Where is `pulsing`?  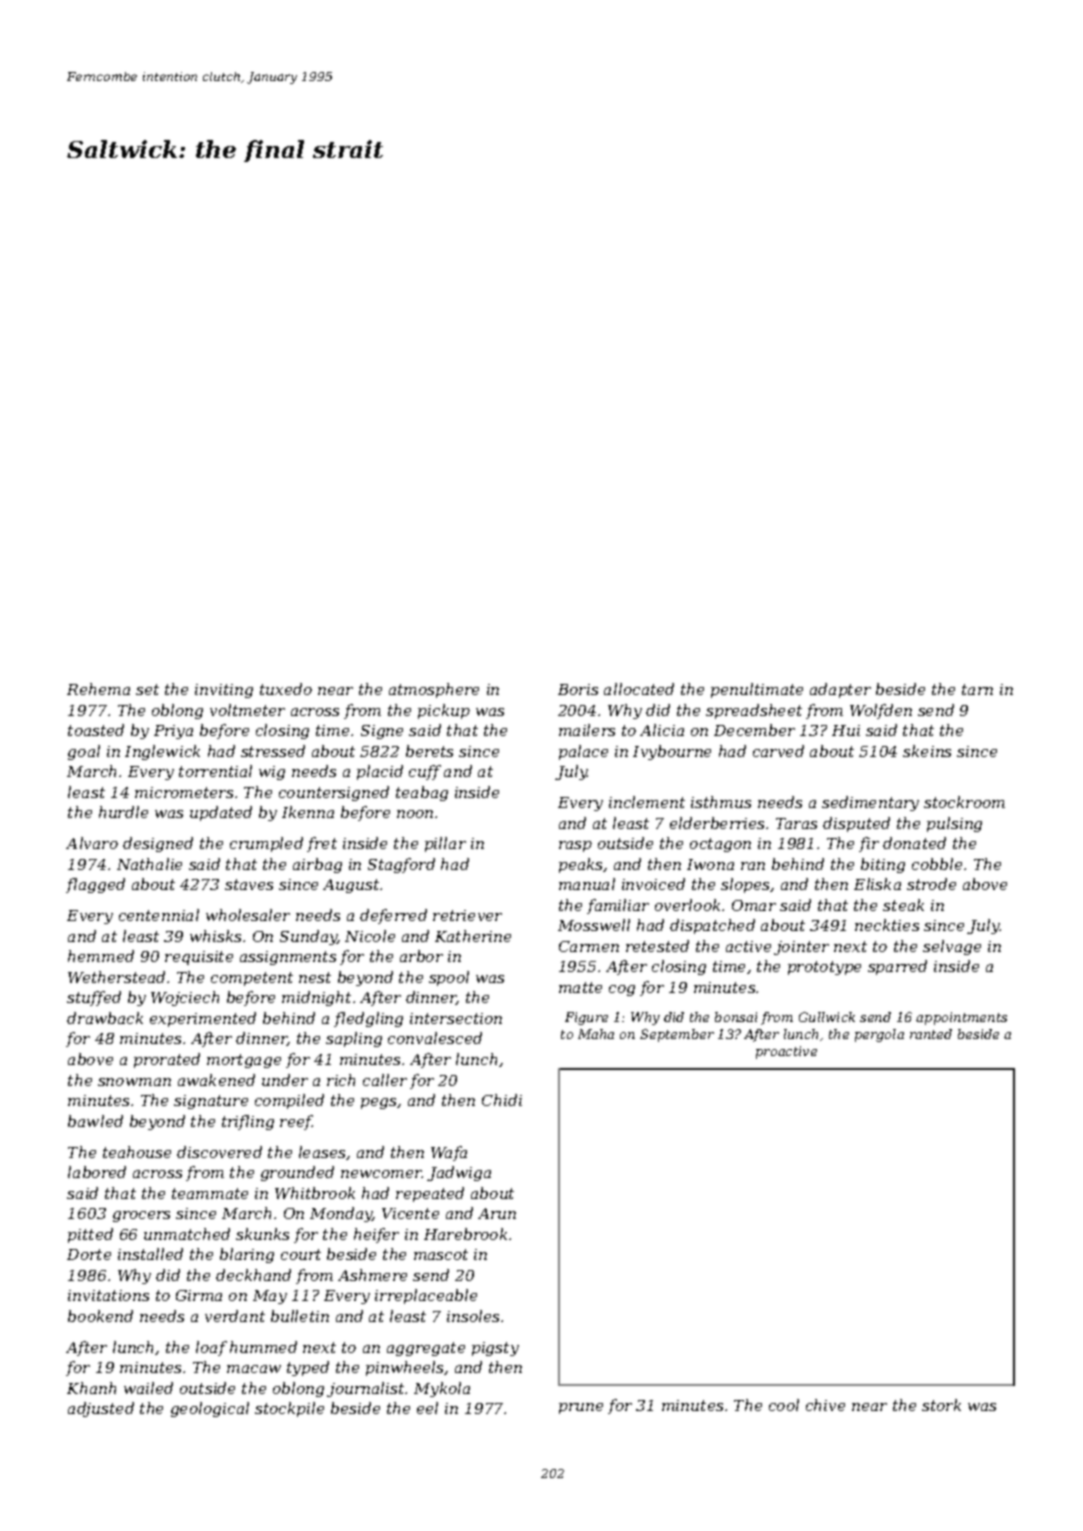
pulsing is located at coordinates (954, 824).
